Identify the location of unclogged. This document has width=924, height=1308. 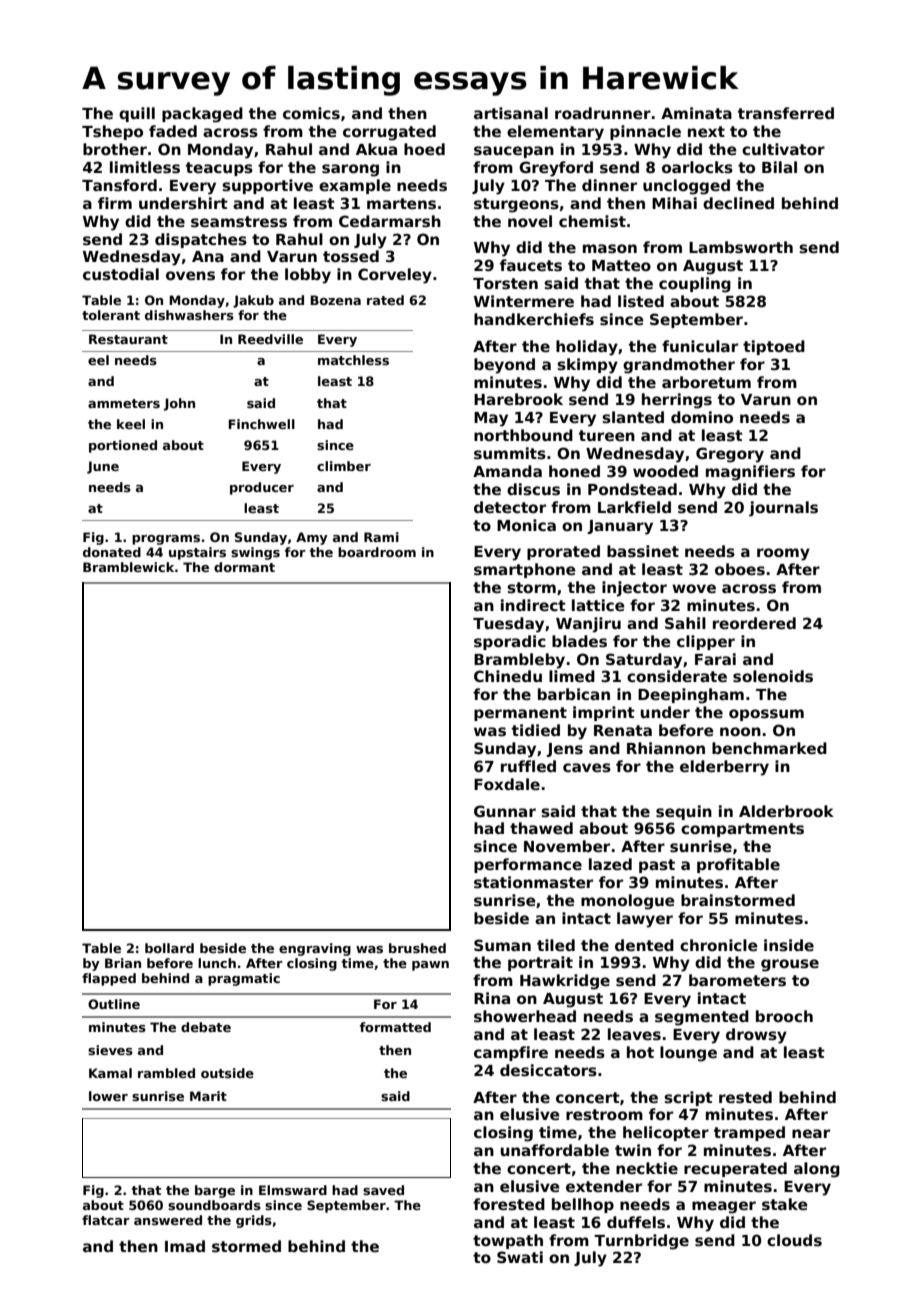
(686, 187).
